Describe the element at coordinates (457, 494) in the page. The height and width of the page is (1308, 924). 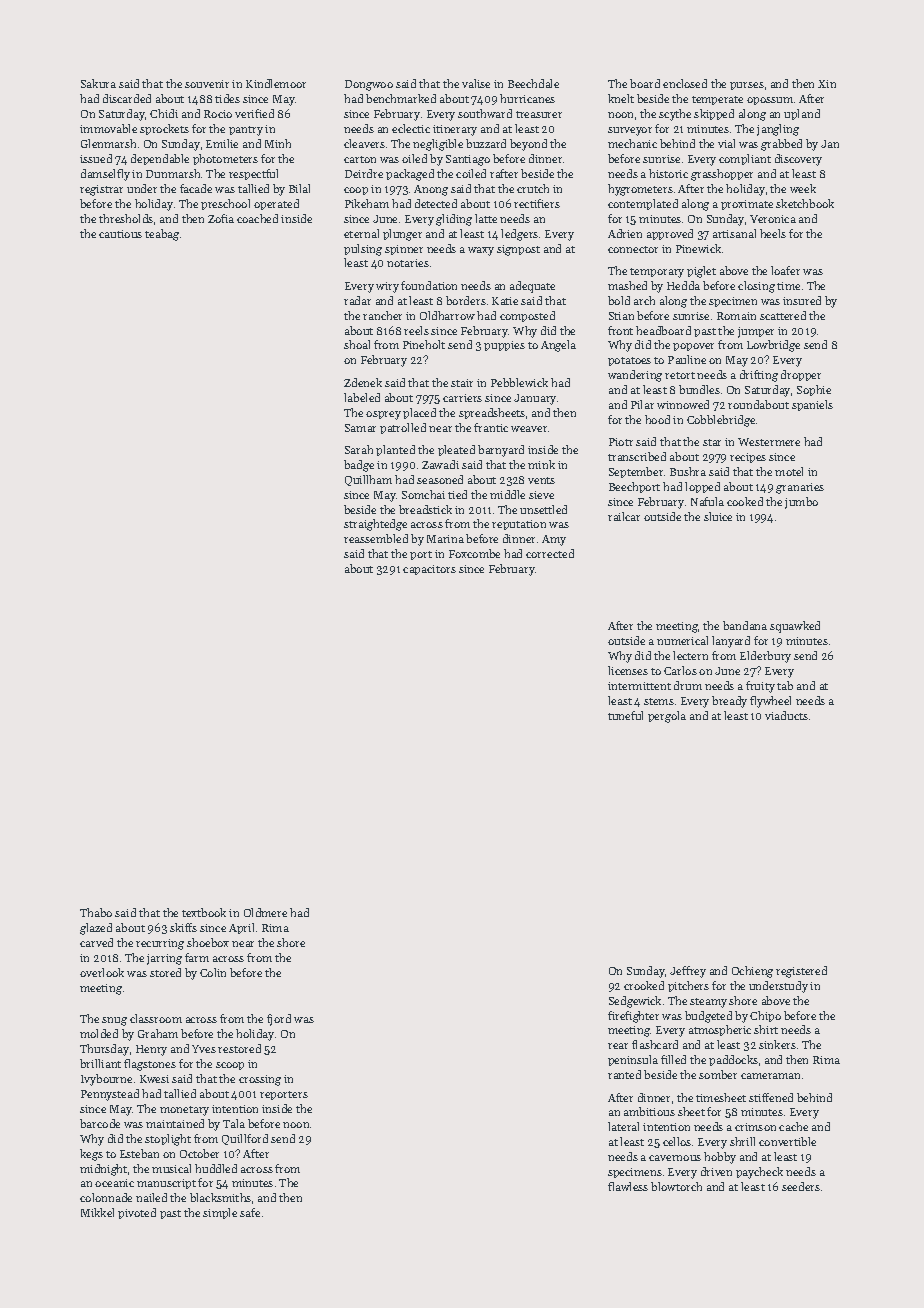
I see `tied` at that location.
